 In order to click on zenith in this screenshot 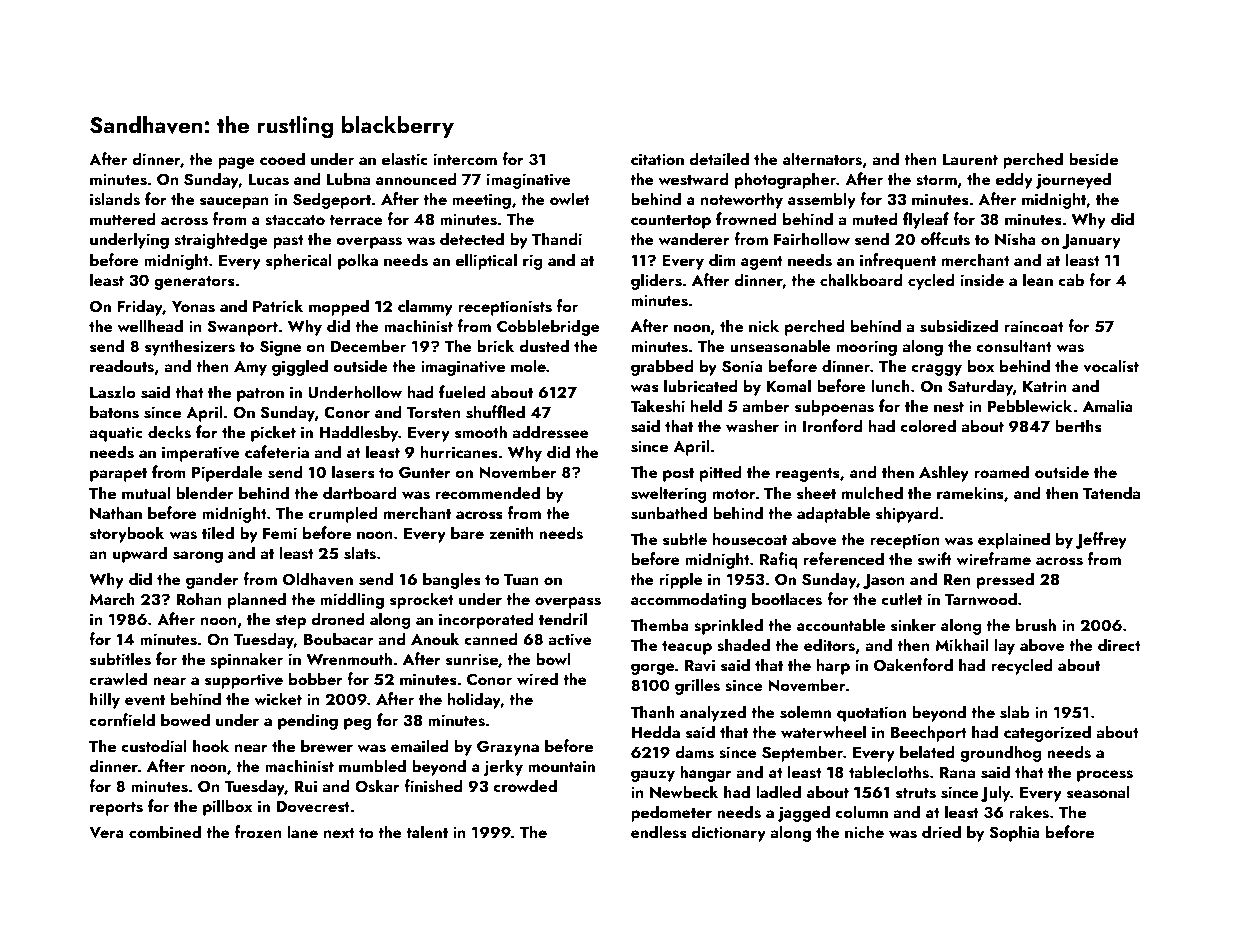, I will do `click(511, 532)`.
